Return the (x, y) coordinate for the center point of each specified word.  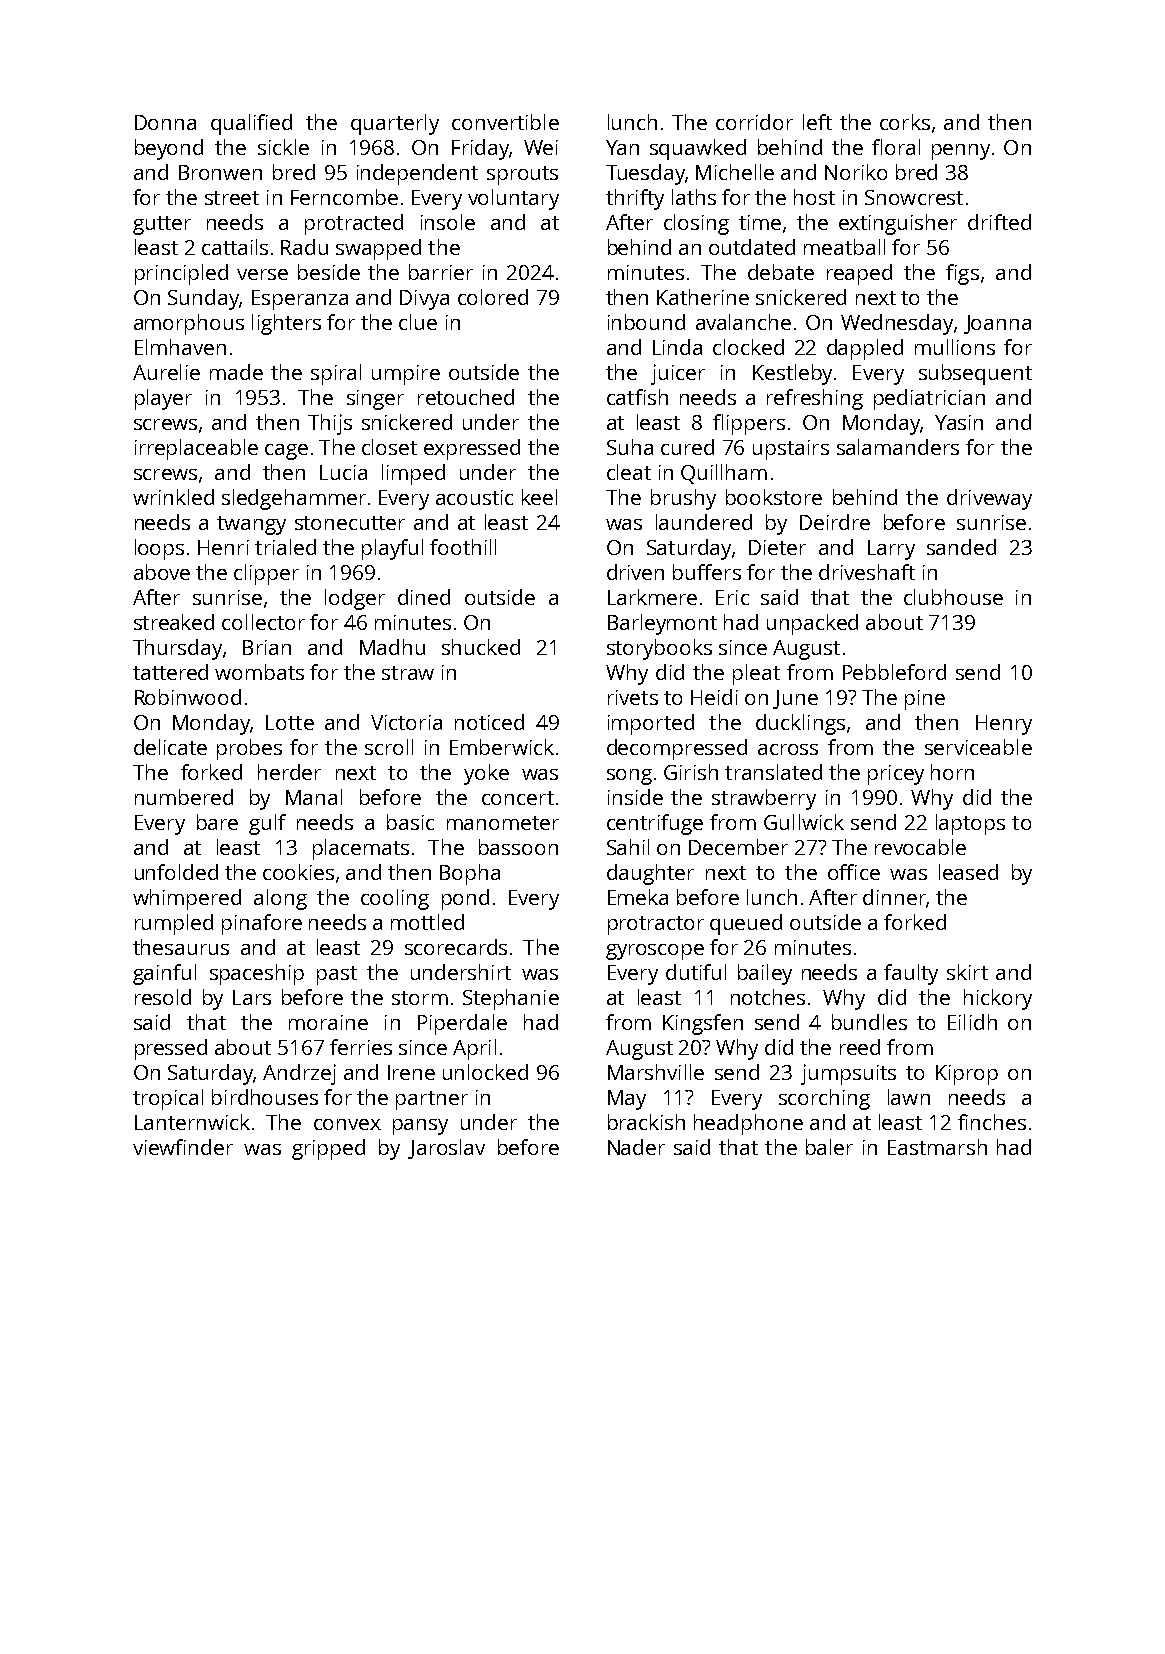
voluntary (513, 199)
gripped (328, 1149)
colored (493, 297)
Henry (1004, 725)
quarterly (395, 124)
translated (773, 772)
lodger (355, 599)
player (163, 399)
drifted (999, 222)
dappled (865, 349)
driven (635, 572)
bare (217, 822)
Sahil (628, 847)
